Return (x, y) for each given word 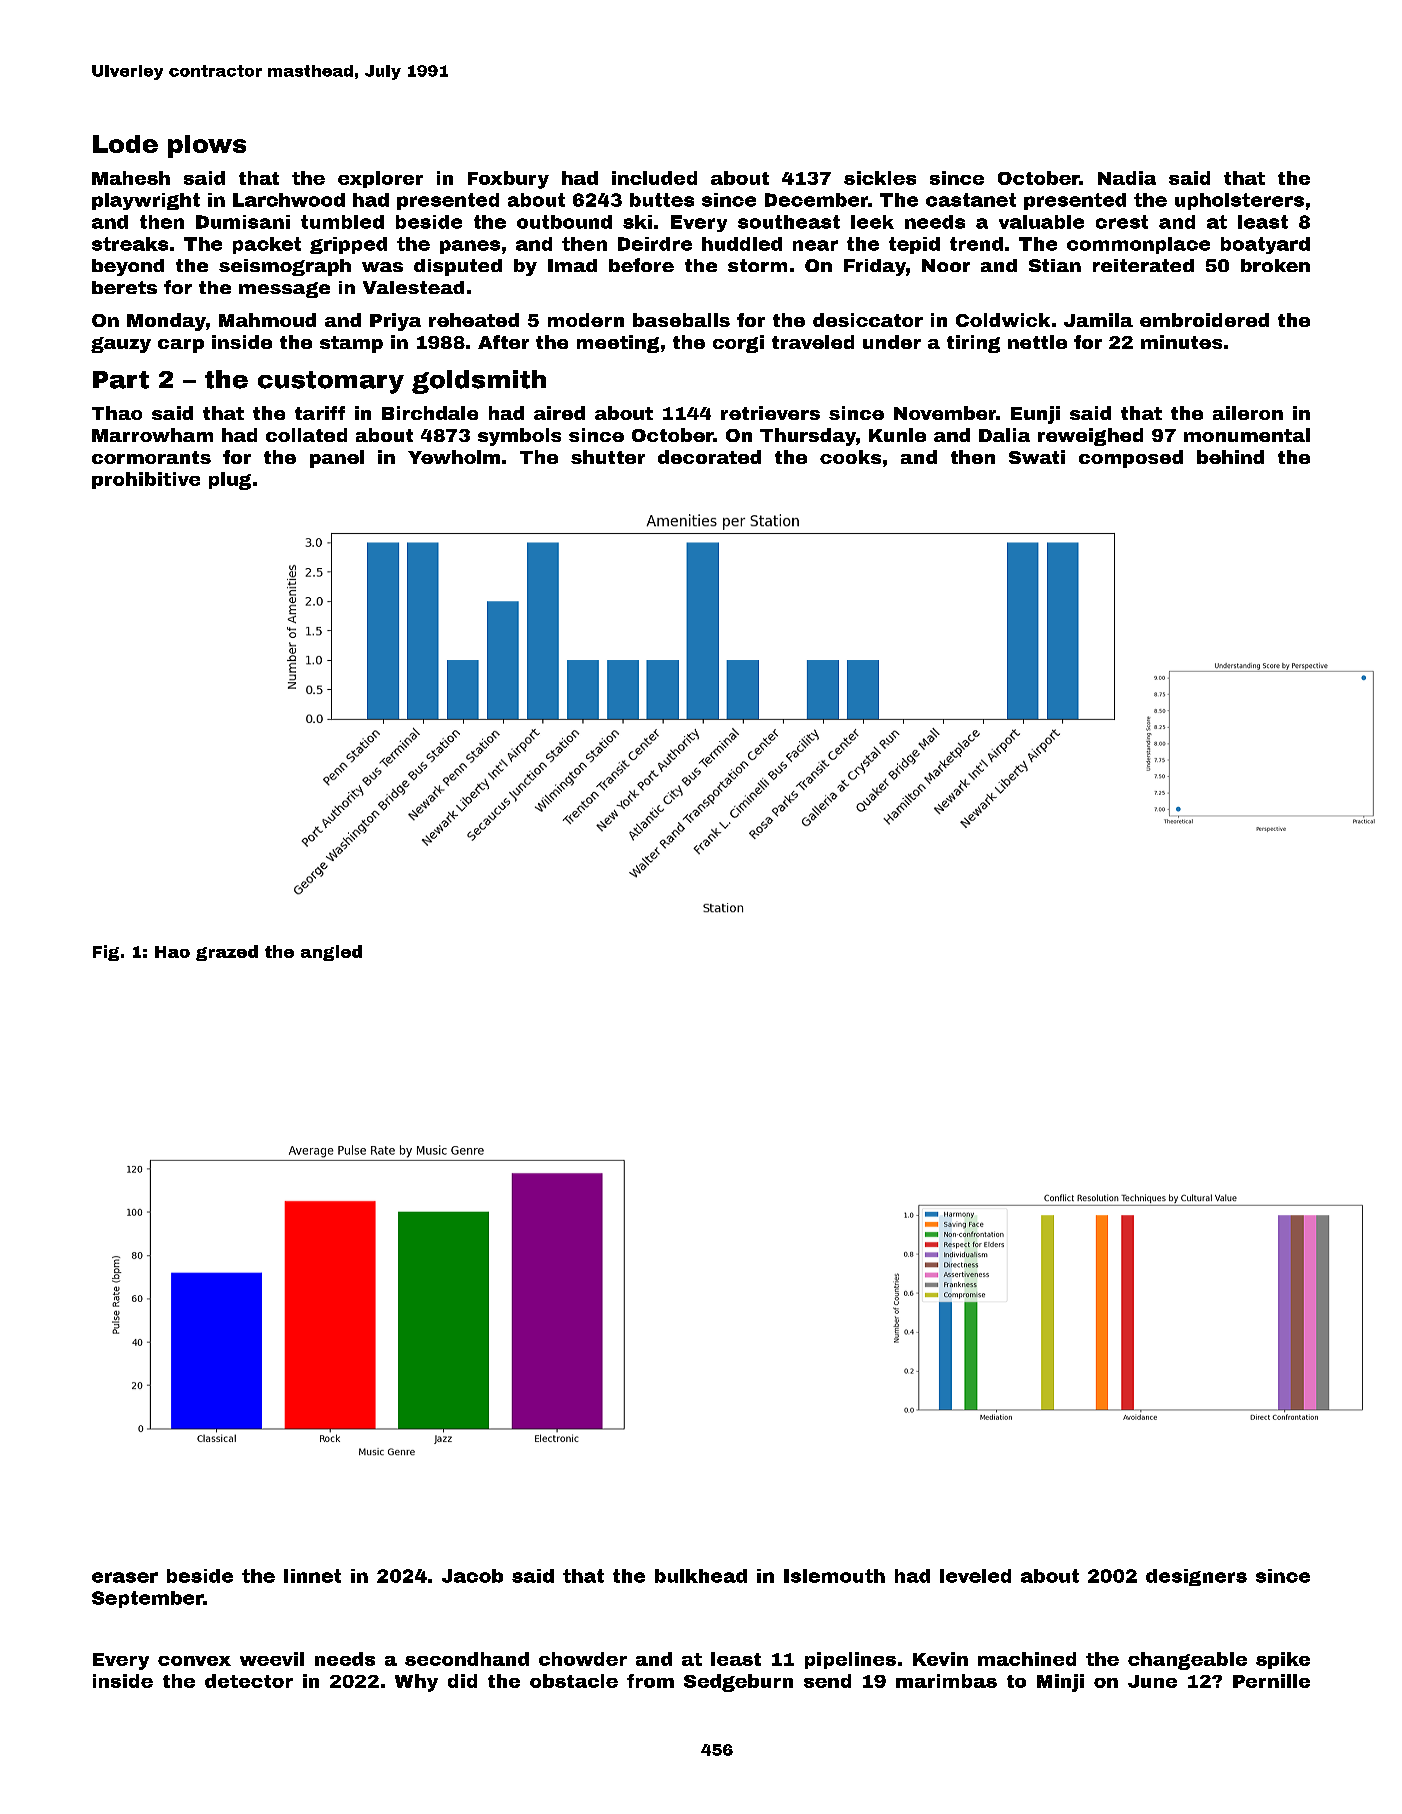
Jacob (472, 1576)
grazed (227, 953)
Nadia (1127, 178)
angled (331, 953)
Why (416, 1683)
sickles (880, 178)
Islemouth (834, 1576)
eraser (125, 1577)
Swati (1037, 457)
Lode (125, 144)
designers (1196, 1577)
